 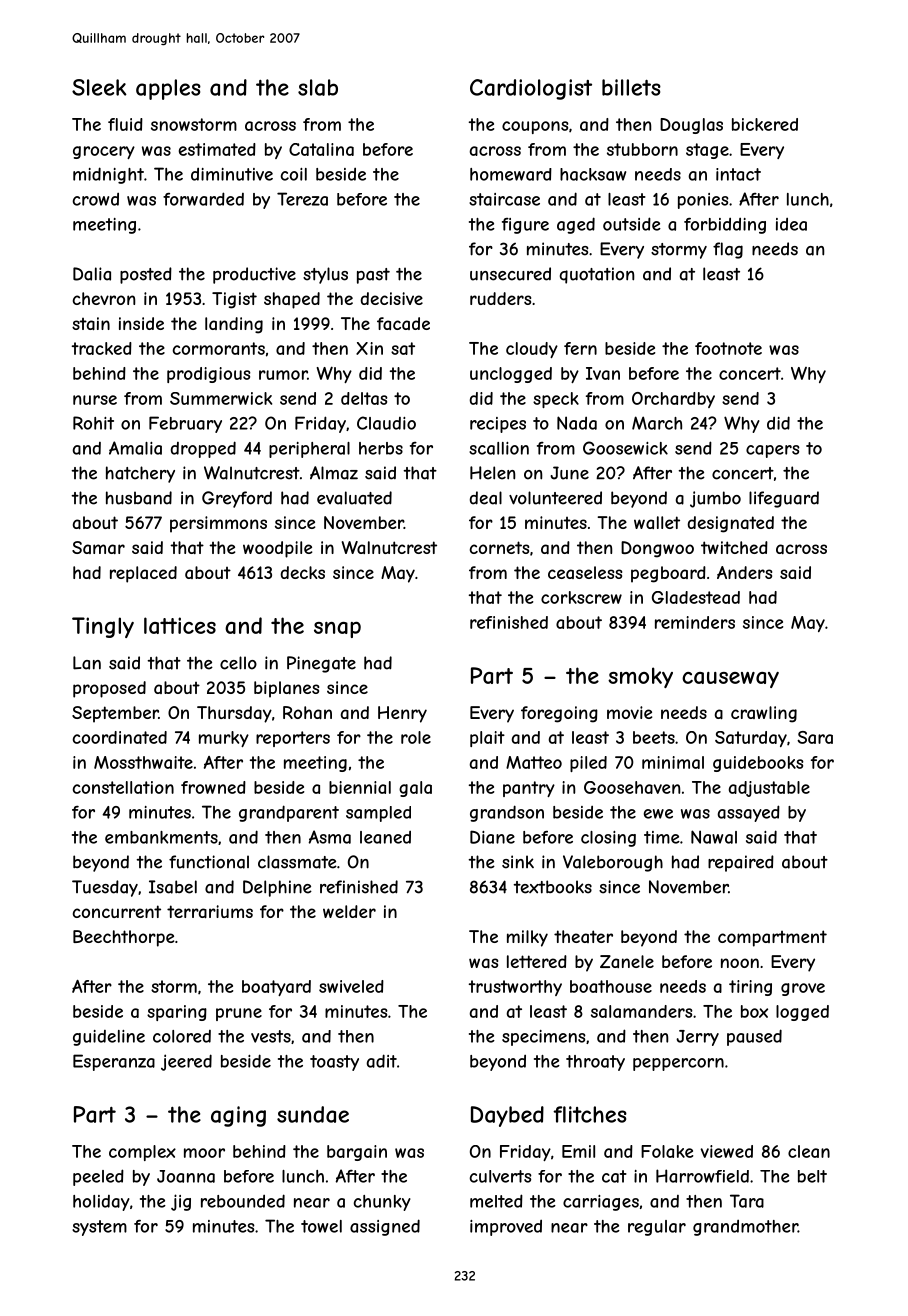 What do you see at coordinates (96, 199) in the screenshot?
I see `crowd` at bounding box center [96, 199].
